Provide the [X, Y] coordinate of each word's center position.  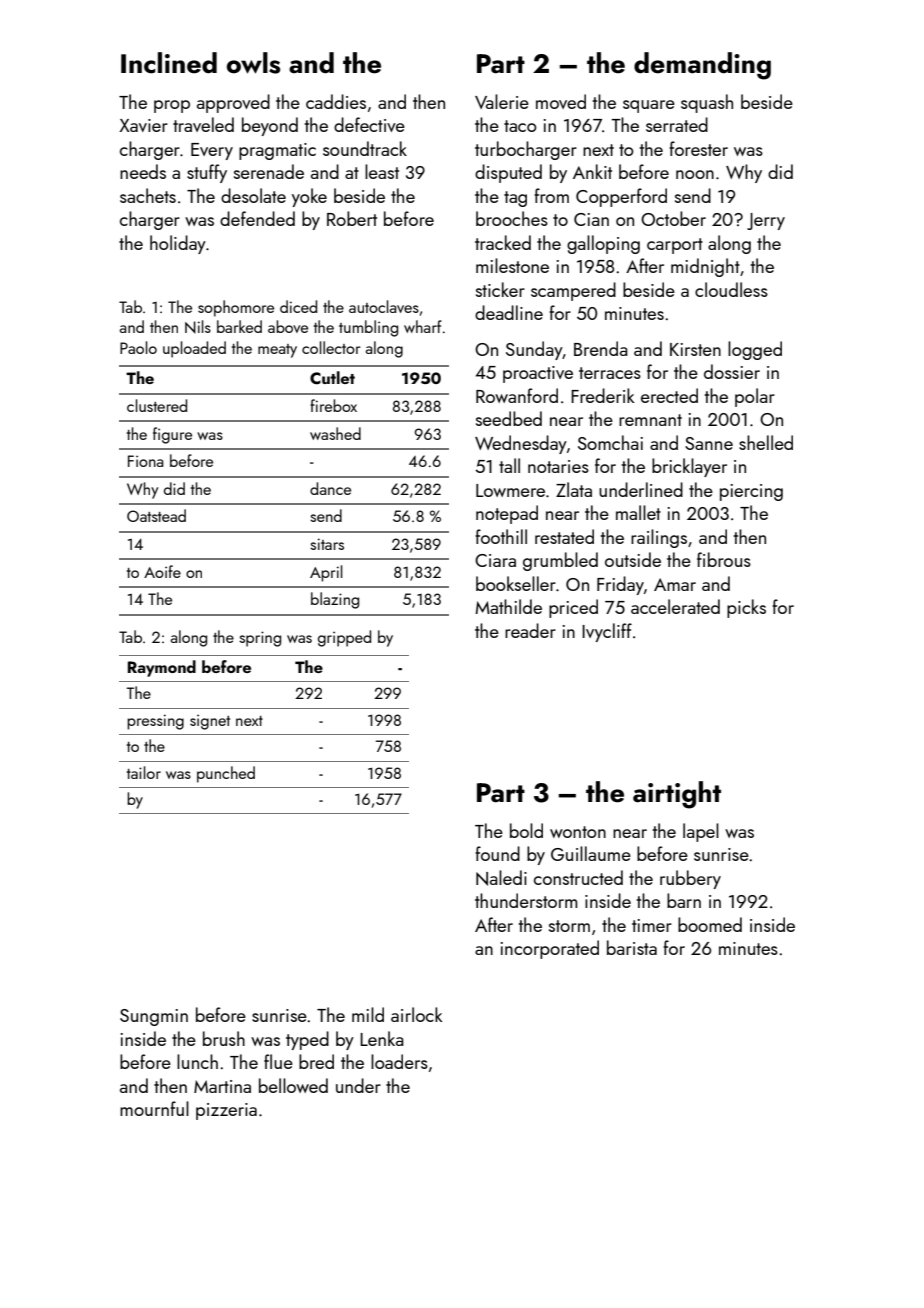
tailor [144, 772]
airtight [677, 795]
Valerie [502, 101]
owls [253, 63]
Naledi [501, 878]
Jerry [766, 221]
